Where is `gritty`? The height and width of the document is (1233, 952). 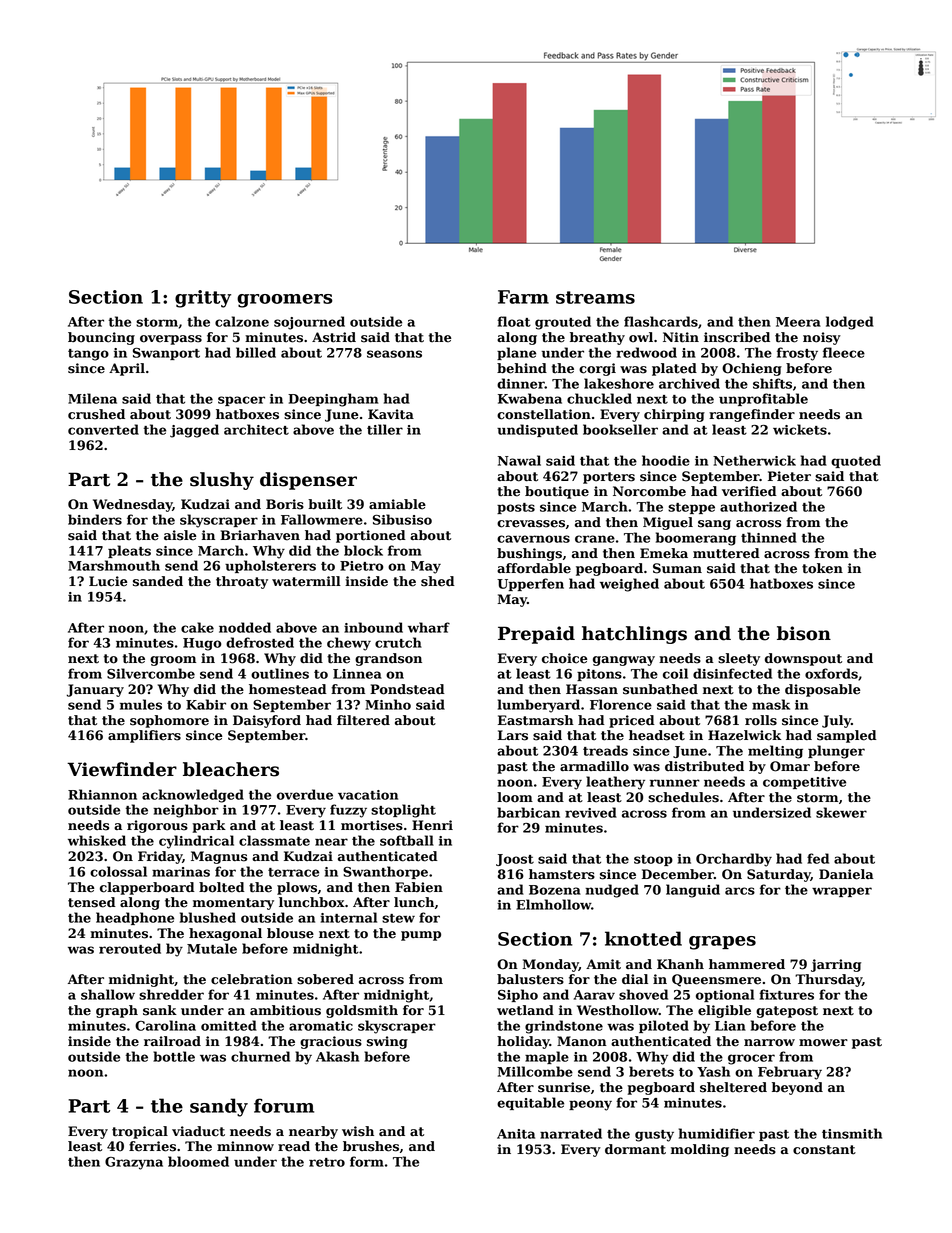
gritty is located at coordinates (203, 299).
